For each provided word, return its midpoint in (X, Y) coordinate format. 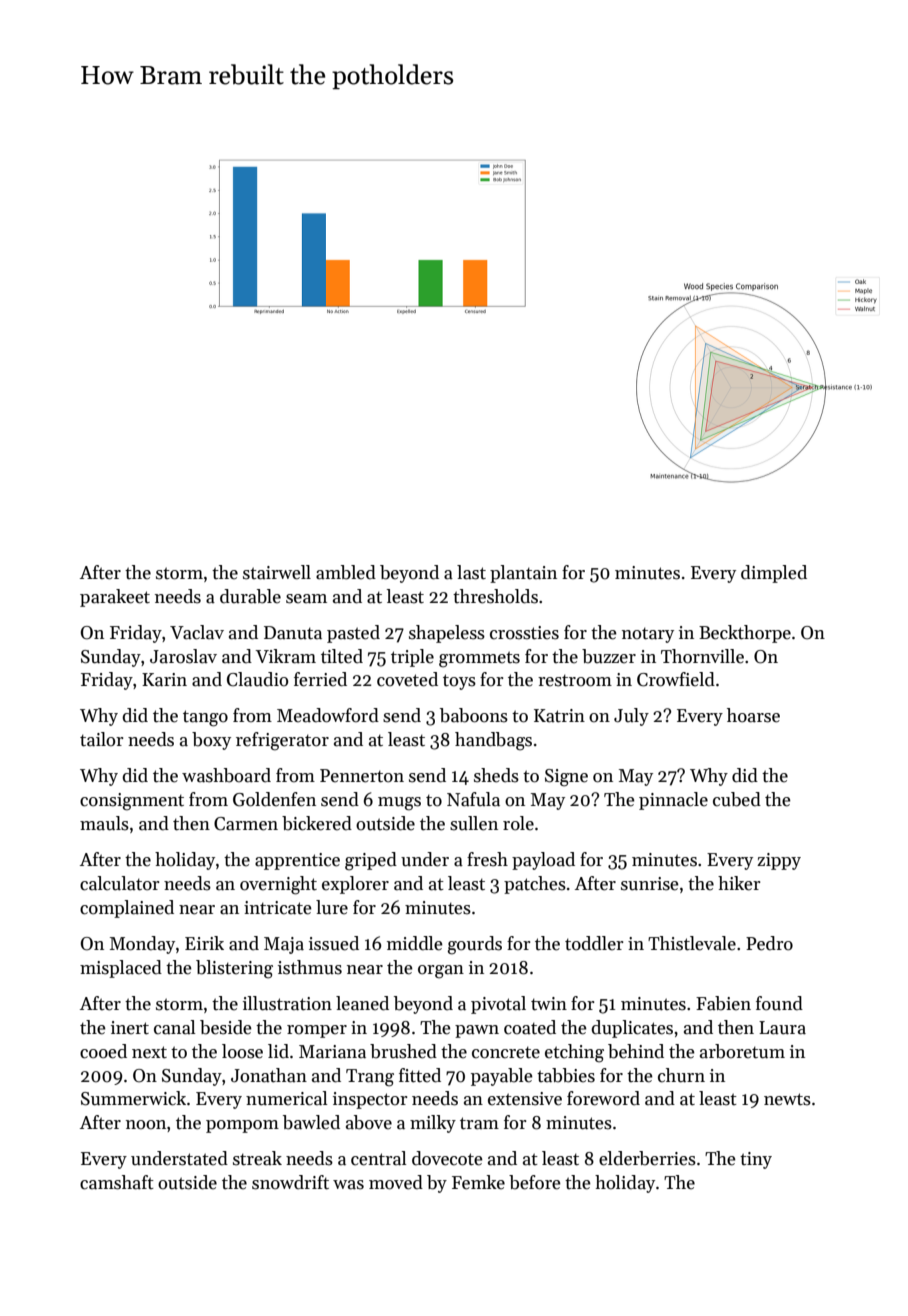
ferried (320, 679)
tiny (756, 1160)
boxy (211, 741)
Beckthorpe (745, 634)
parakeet (115, 598)
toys (459, 682)
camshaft (117, 1182)
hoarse (753, 715)
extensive (525, 1099)
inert (130, 1028)
